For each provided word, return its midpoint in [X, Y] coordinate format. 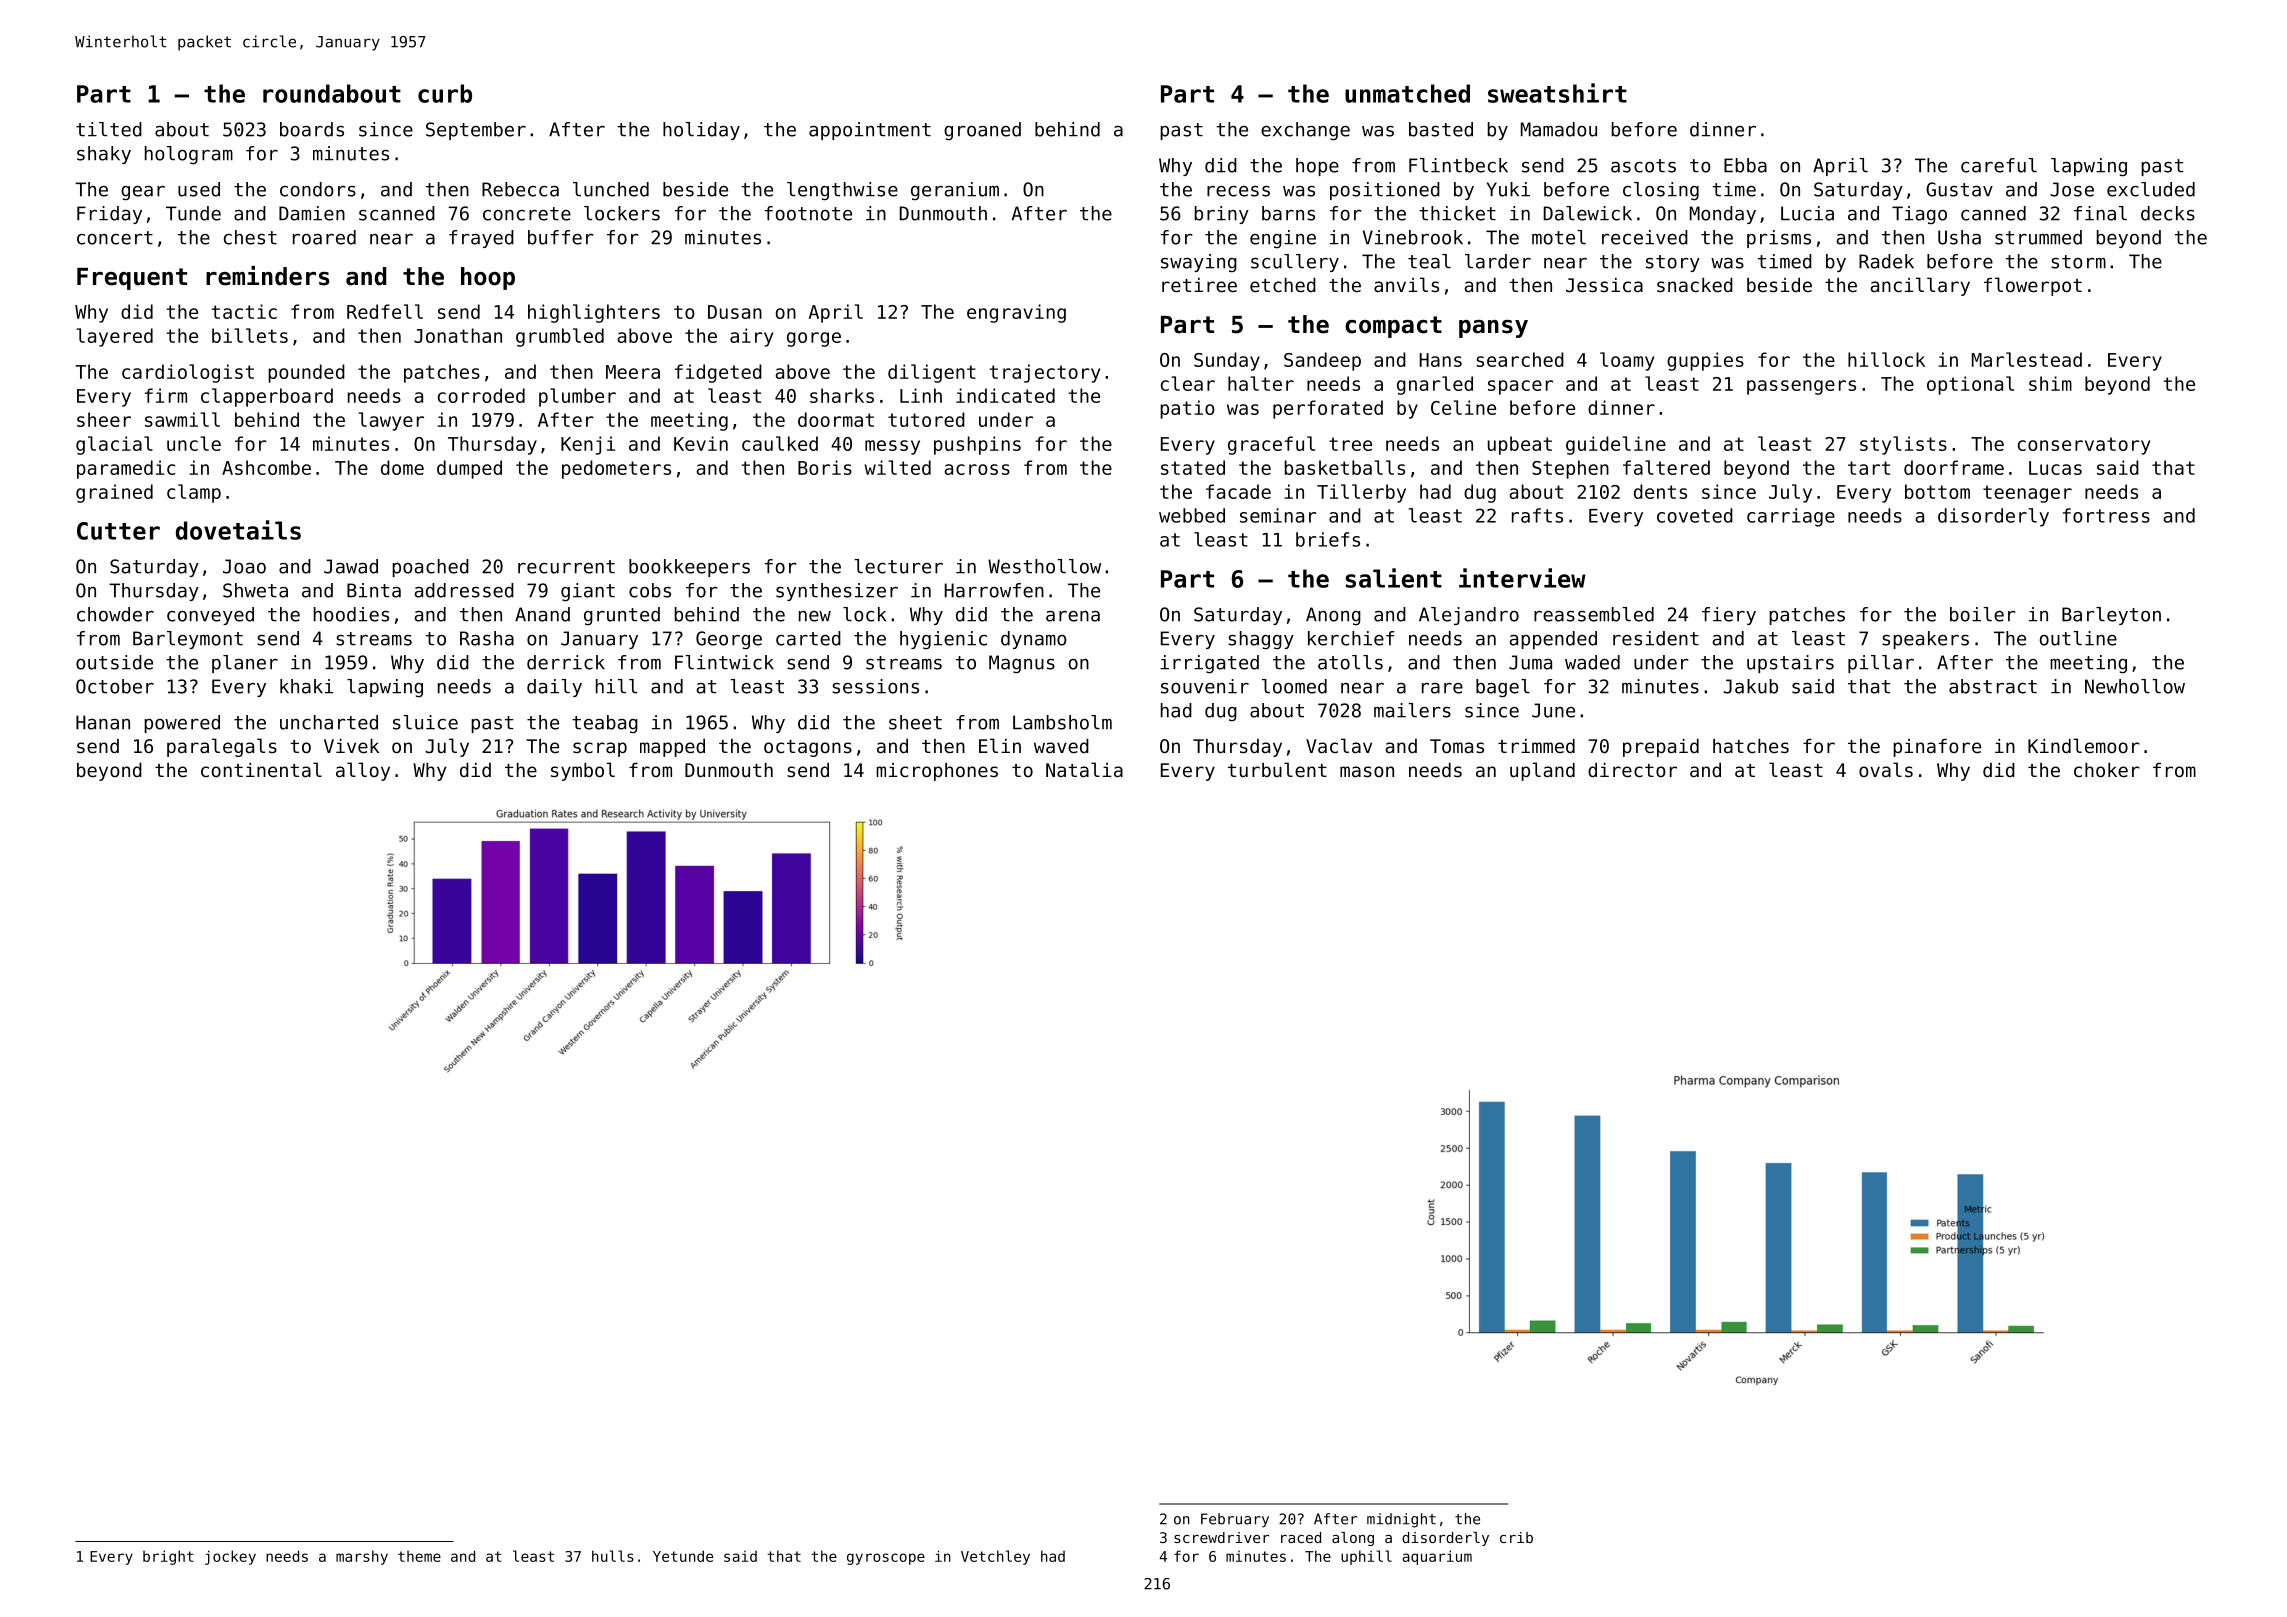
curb [445, 93]
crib [1516, 1537]
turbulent [1277, 770]
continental [261, 770]
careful [1999, 165]
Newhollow [2135, 686]
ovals [1886, 770]
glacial [114, 445]
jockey [230, 1557]
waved [1061, 746]
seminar [1278, 515]
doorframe [1954, 467]
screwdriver [1221, 1537]
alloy [363, 771]
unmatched [1407, 93]
